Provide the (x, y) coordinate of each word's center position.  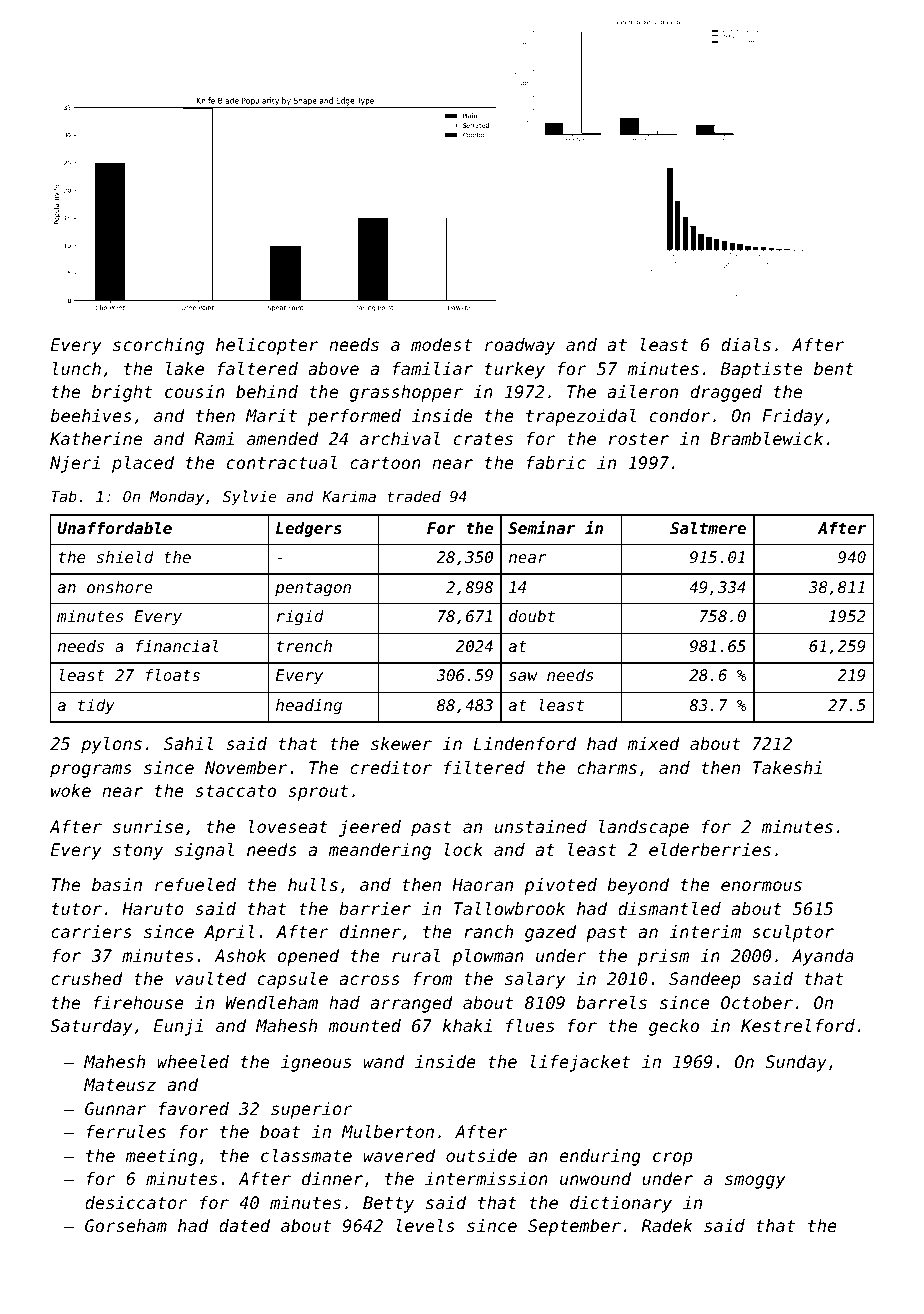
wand (384, 1061)
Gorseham (126, 1225)
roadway (520, 346)
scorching (158, 346)
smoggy (755, 1182)
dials (746, 344)
